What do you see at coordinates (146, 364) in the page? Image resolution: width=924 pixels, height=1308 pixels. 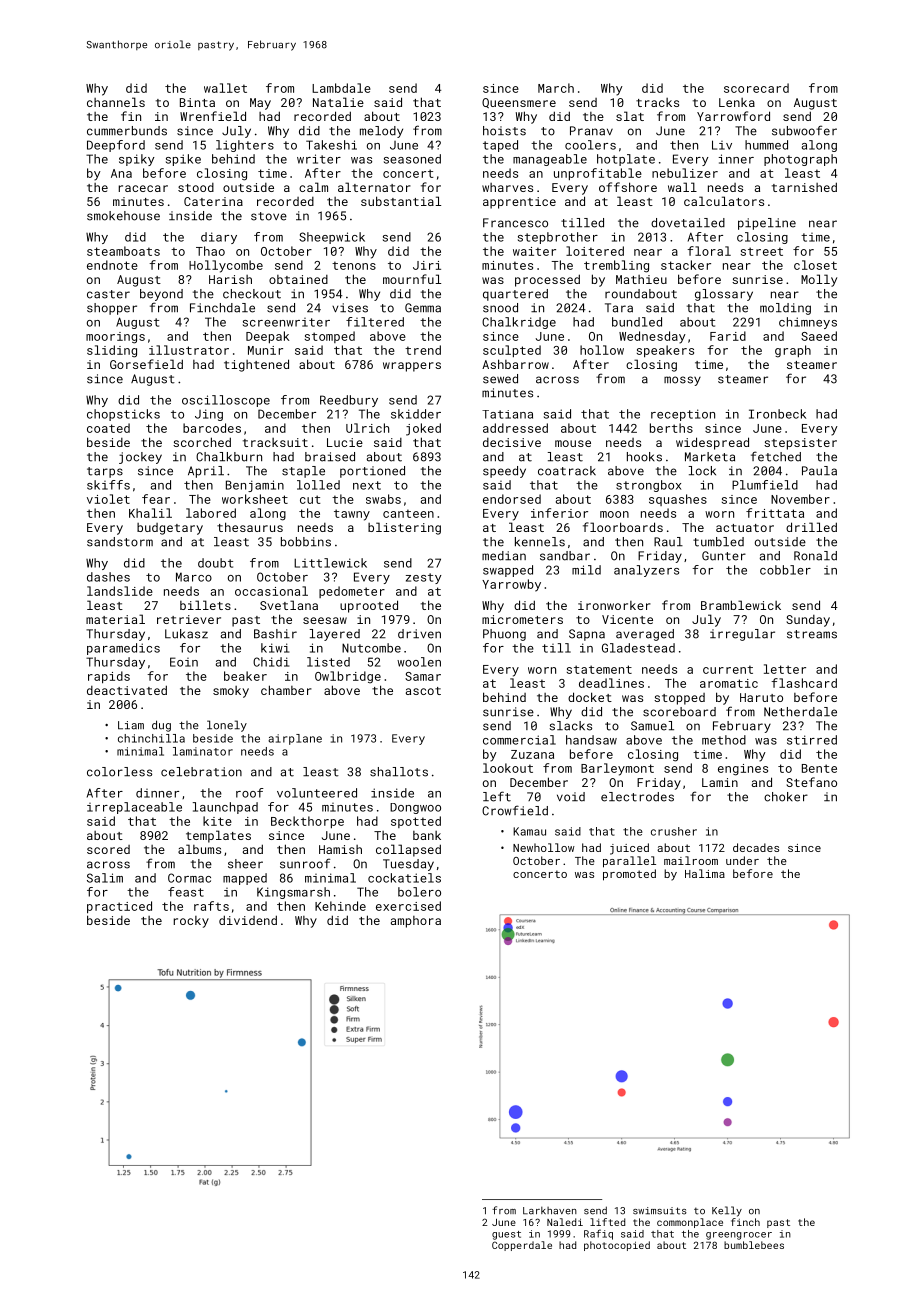 I see `Gorsefield` at bounding box center [146, 364].
